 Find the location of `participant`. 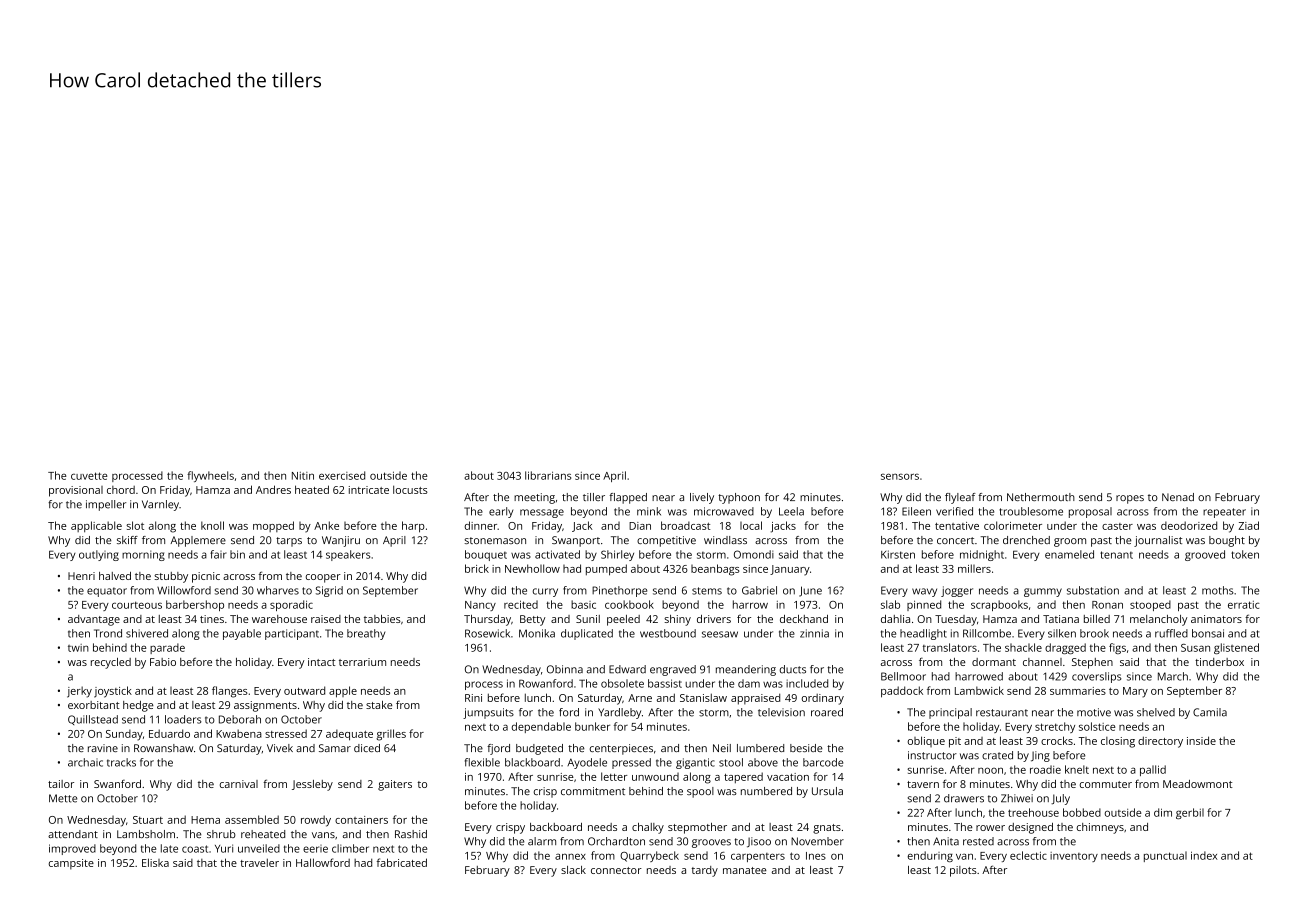

participant is located at coordinates (292, 634).
